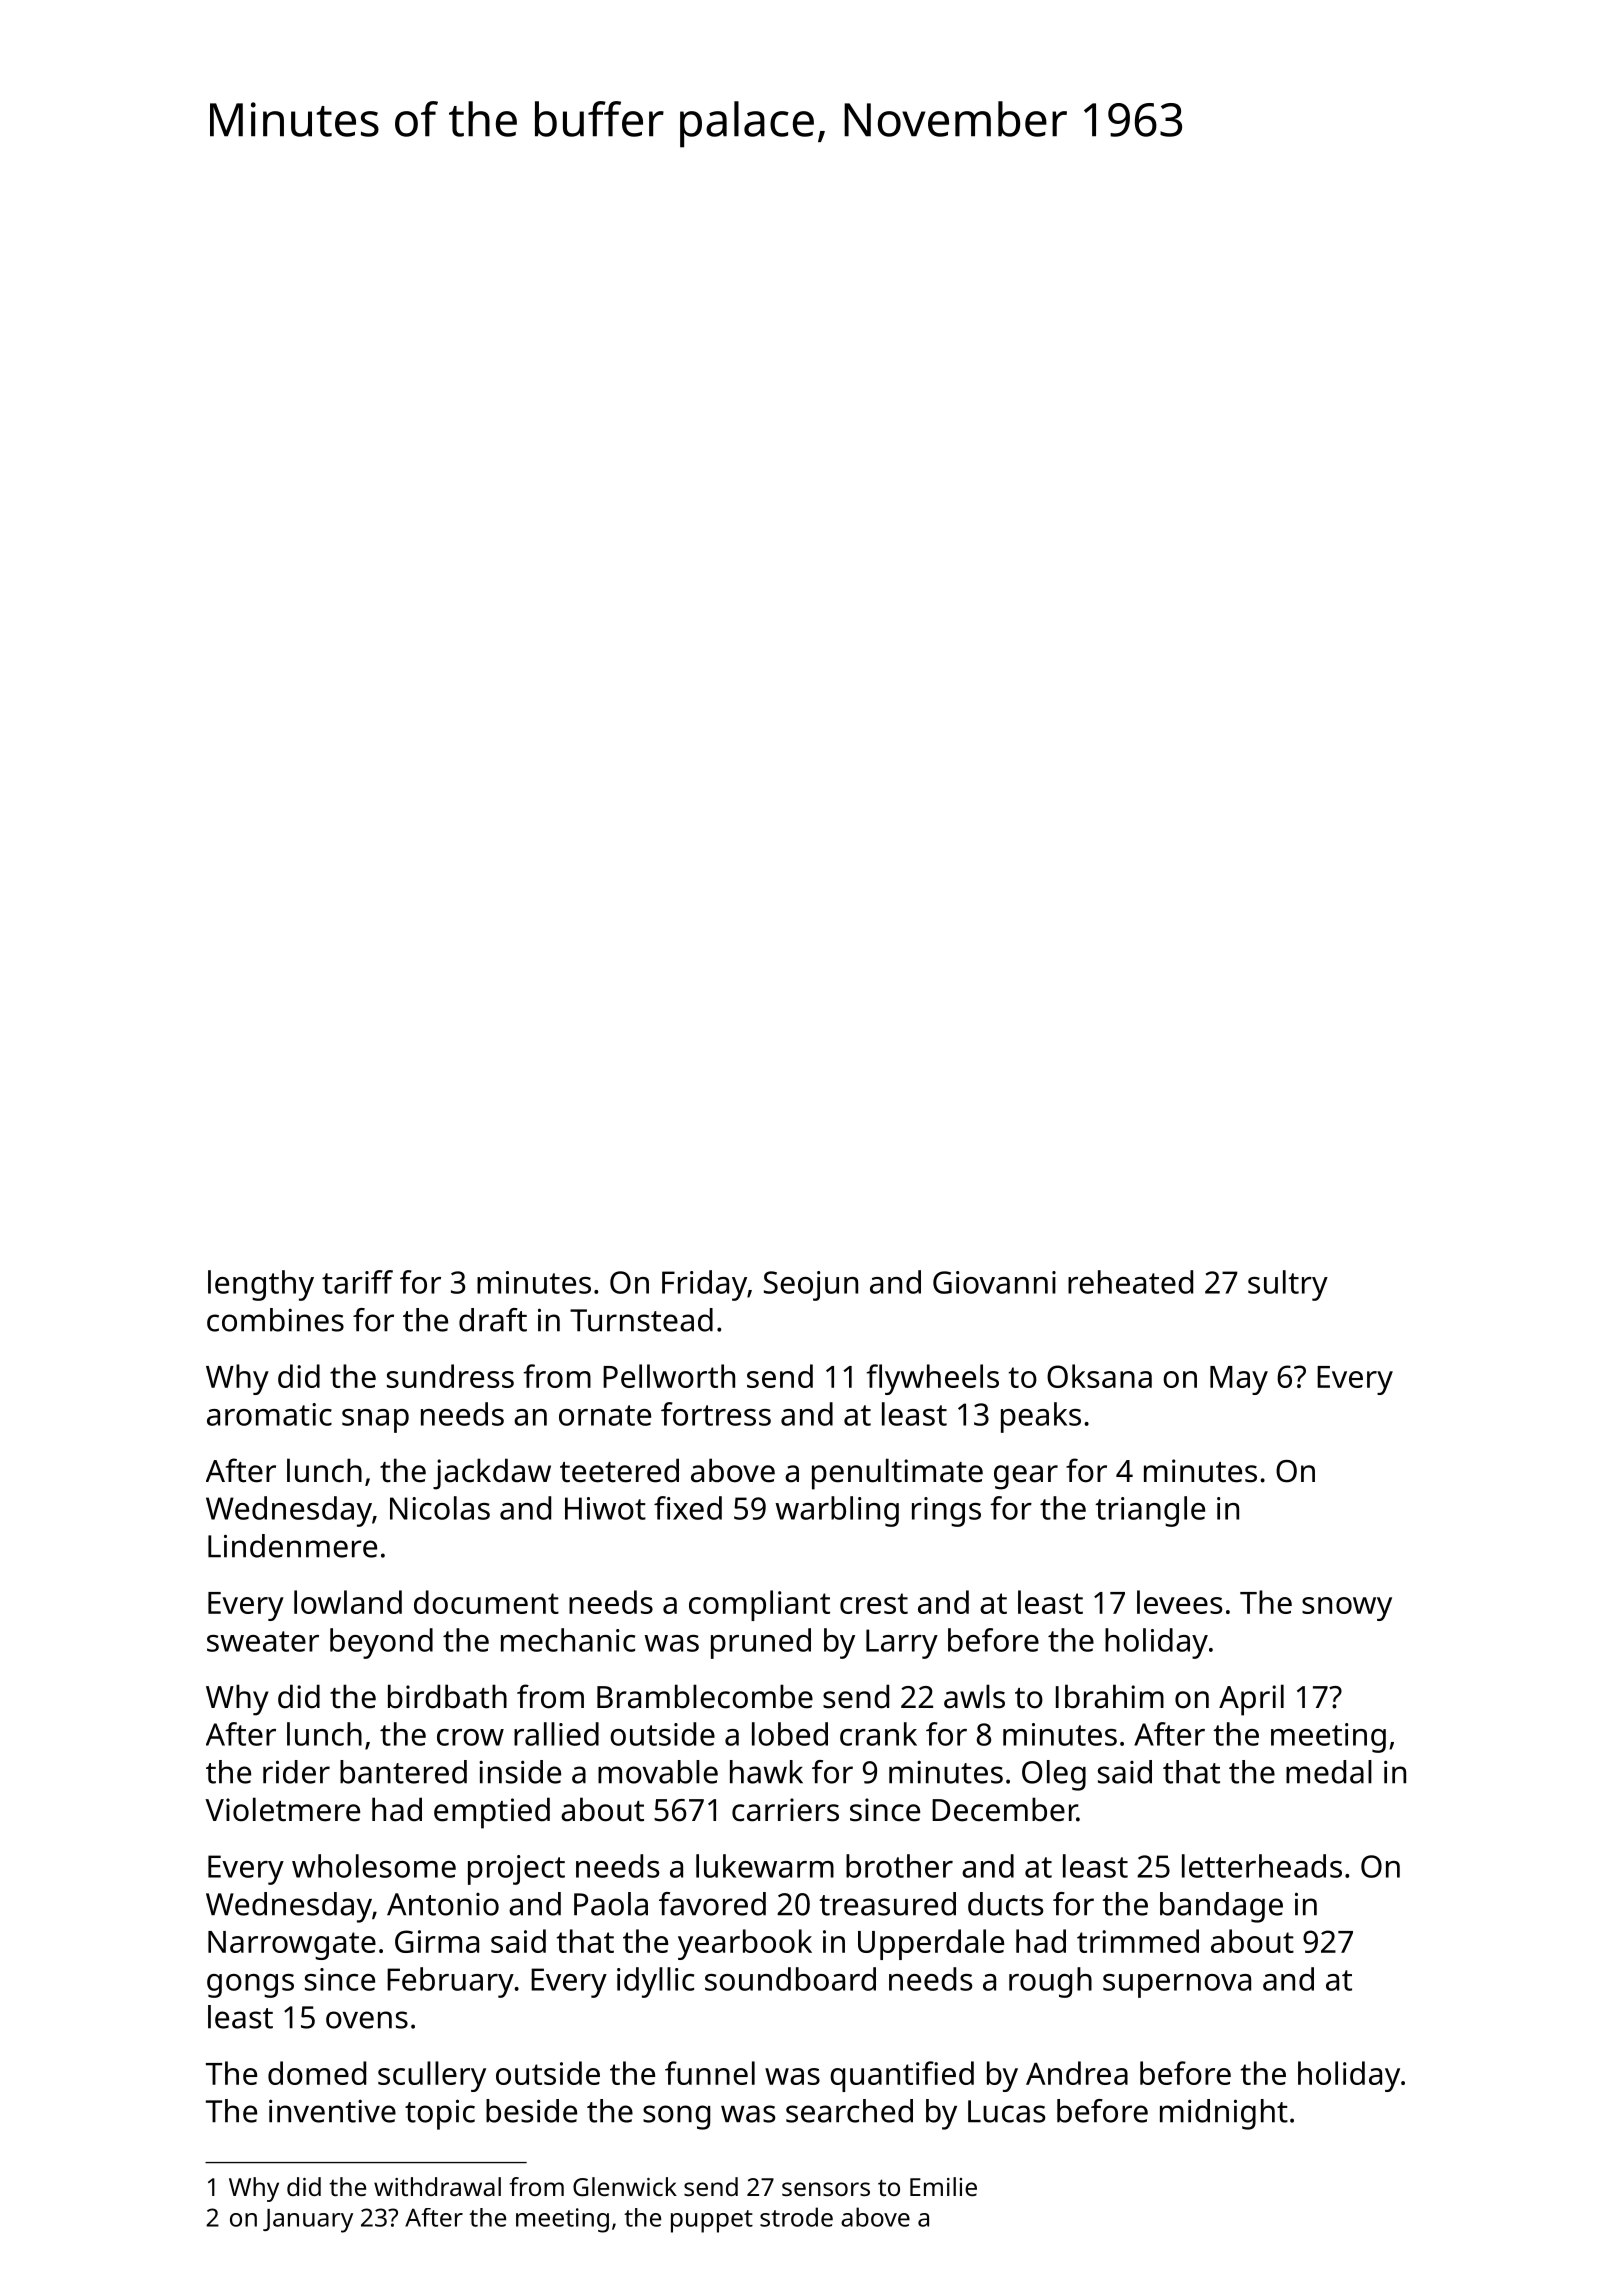  I want to click on ornate, so click(605, 1415).
